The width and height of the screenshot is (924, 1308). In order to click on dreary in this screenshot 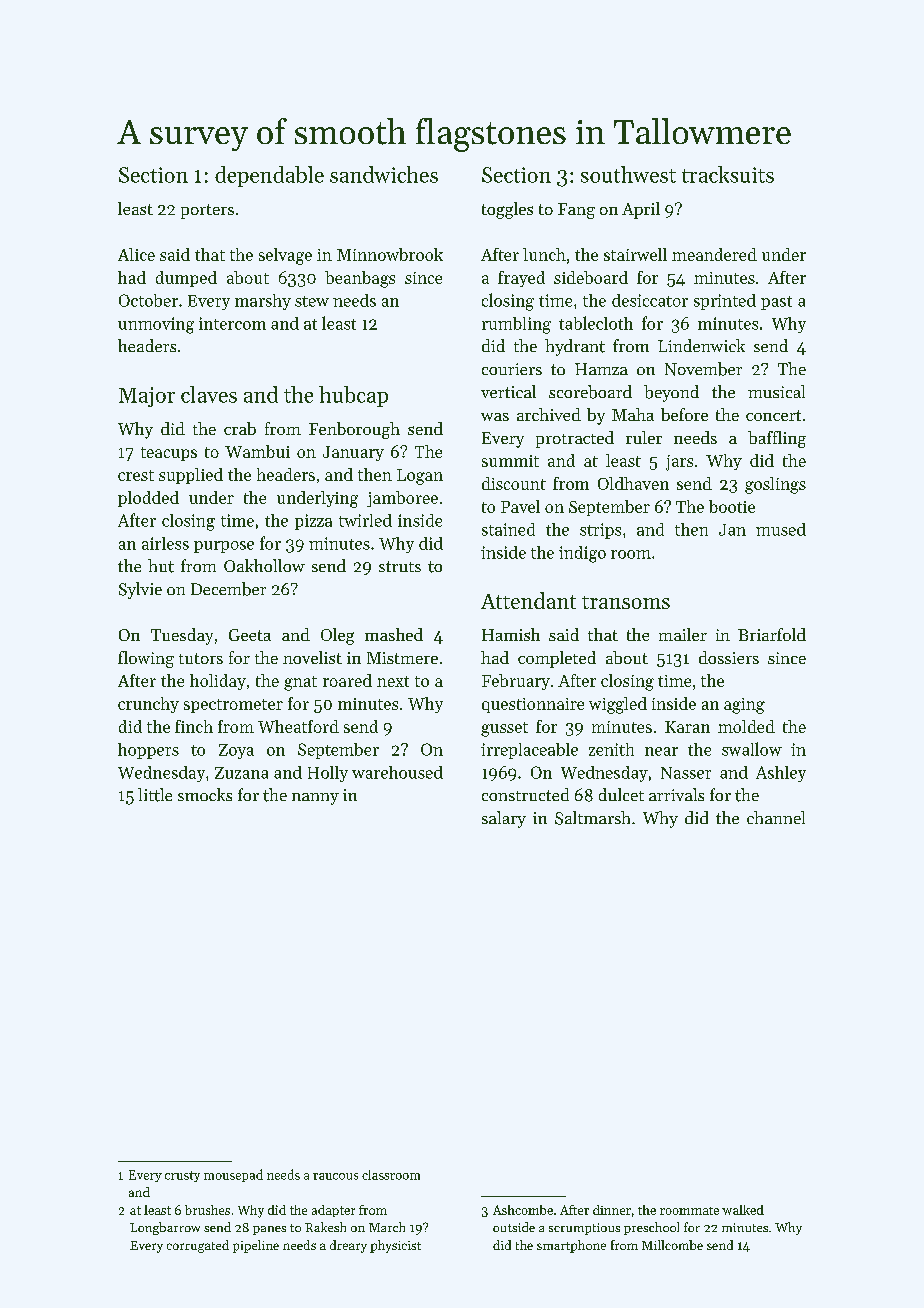, I will do `click(348, 1246)`.
